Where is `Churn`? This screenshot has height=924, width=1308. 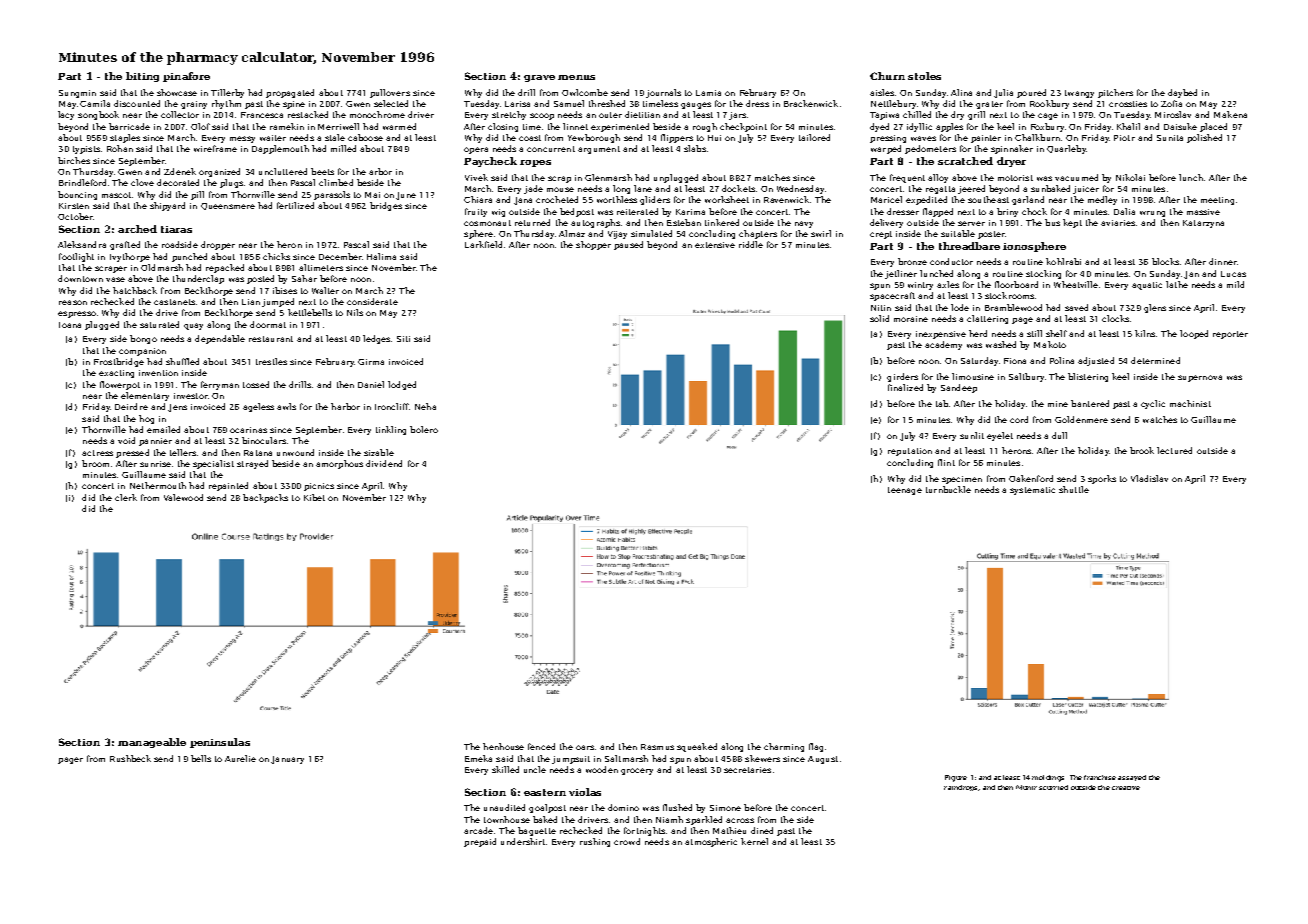
Churn is located at coordinates (887, 76).
